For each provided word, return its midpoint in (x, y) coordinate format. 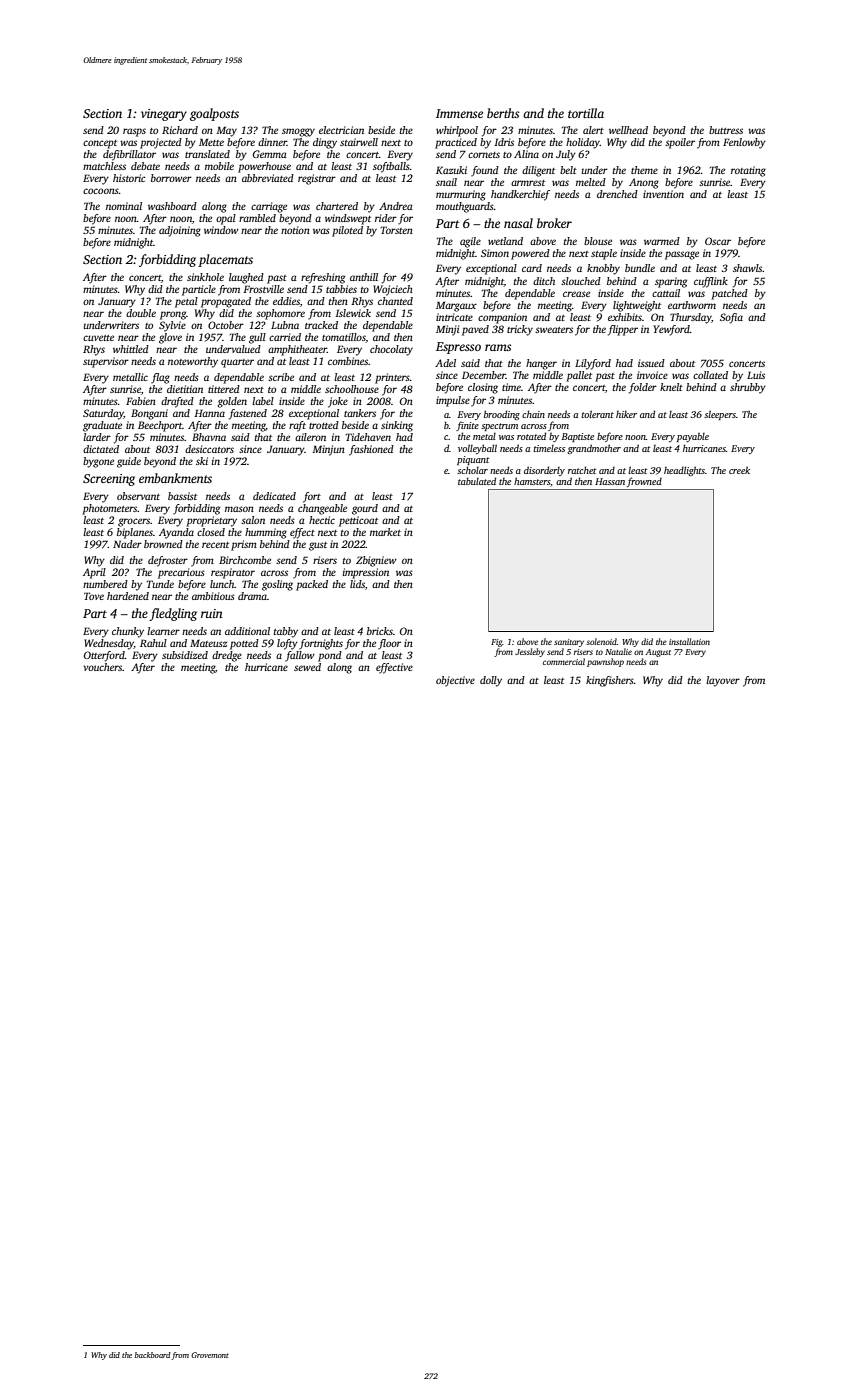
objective (455, 681)
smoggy (298, 132)
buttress (726, 130)
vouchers (103, 667)
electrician (341, 130)
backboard (153, 1355)
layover (723, 681)
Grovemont (210, 1355)
